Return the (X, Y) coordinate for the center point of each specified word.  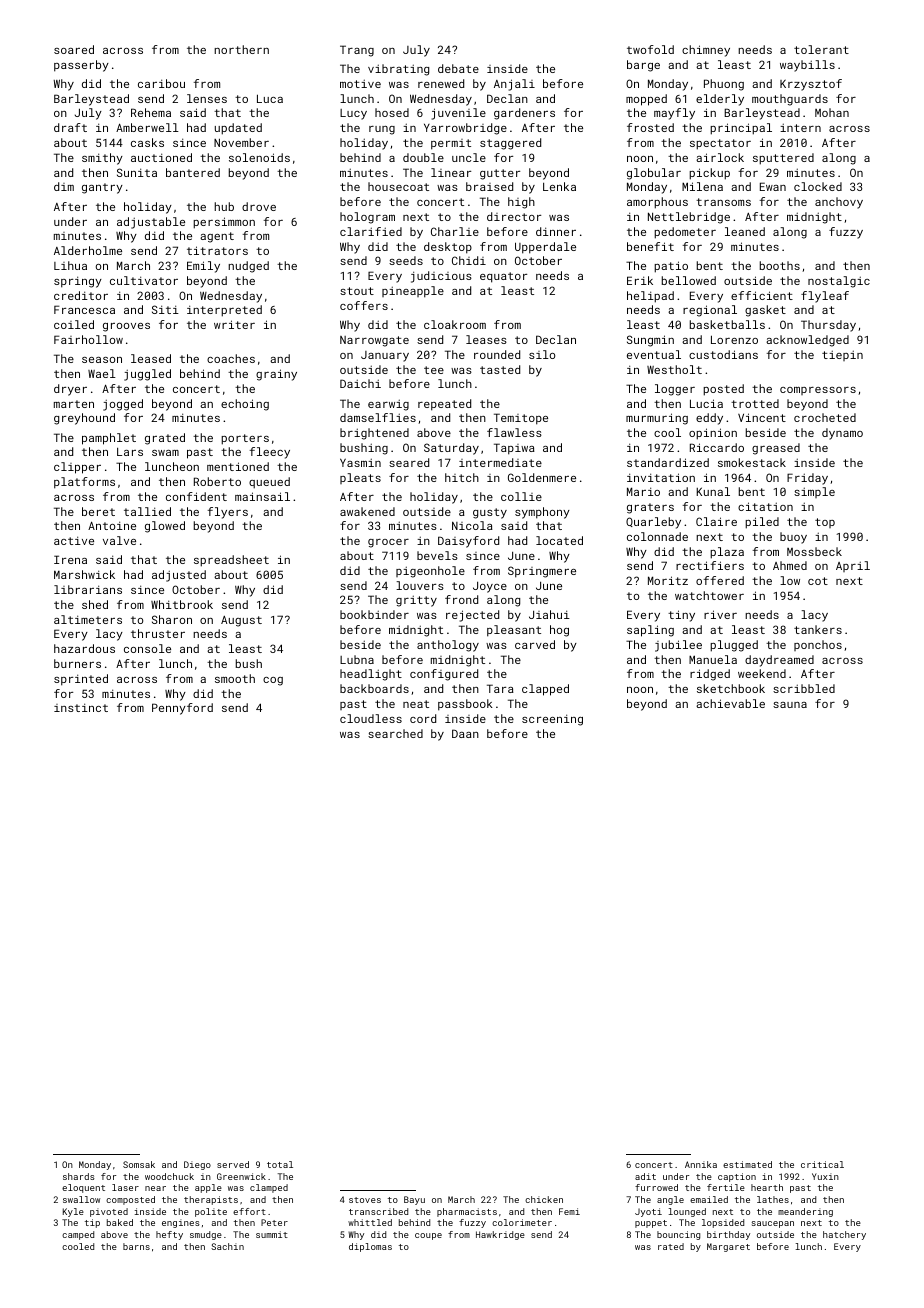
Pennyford (182, 709)
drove (259, 206)
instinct (81, 707)
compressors (818, 391)
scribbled (804, 688)
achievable (730, 703)
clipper (77, 468)
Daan (465, 733)
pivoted (109, 1212)
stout (357, 291)
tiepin (842, 355)
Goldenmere (542, 477)
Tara (500, 688)
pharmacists (467, 1212)
